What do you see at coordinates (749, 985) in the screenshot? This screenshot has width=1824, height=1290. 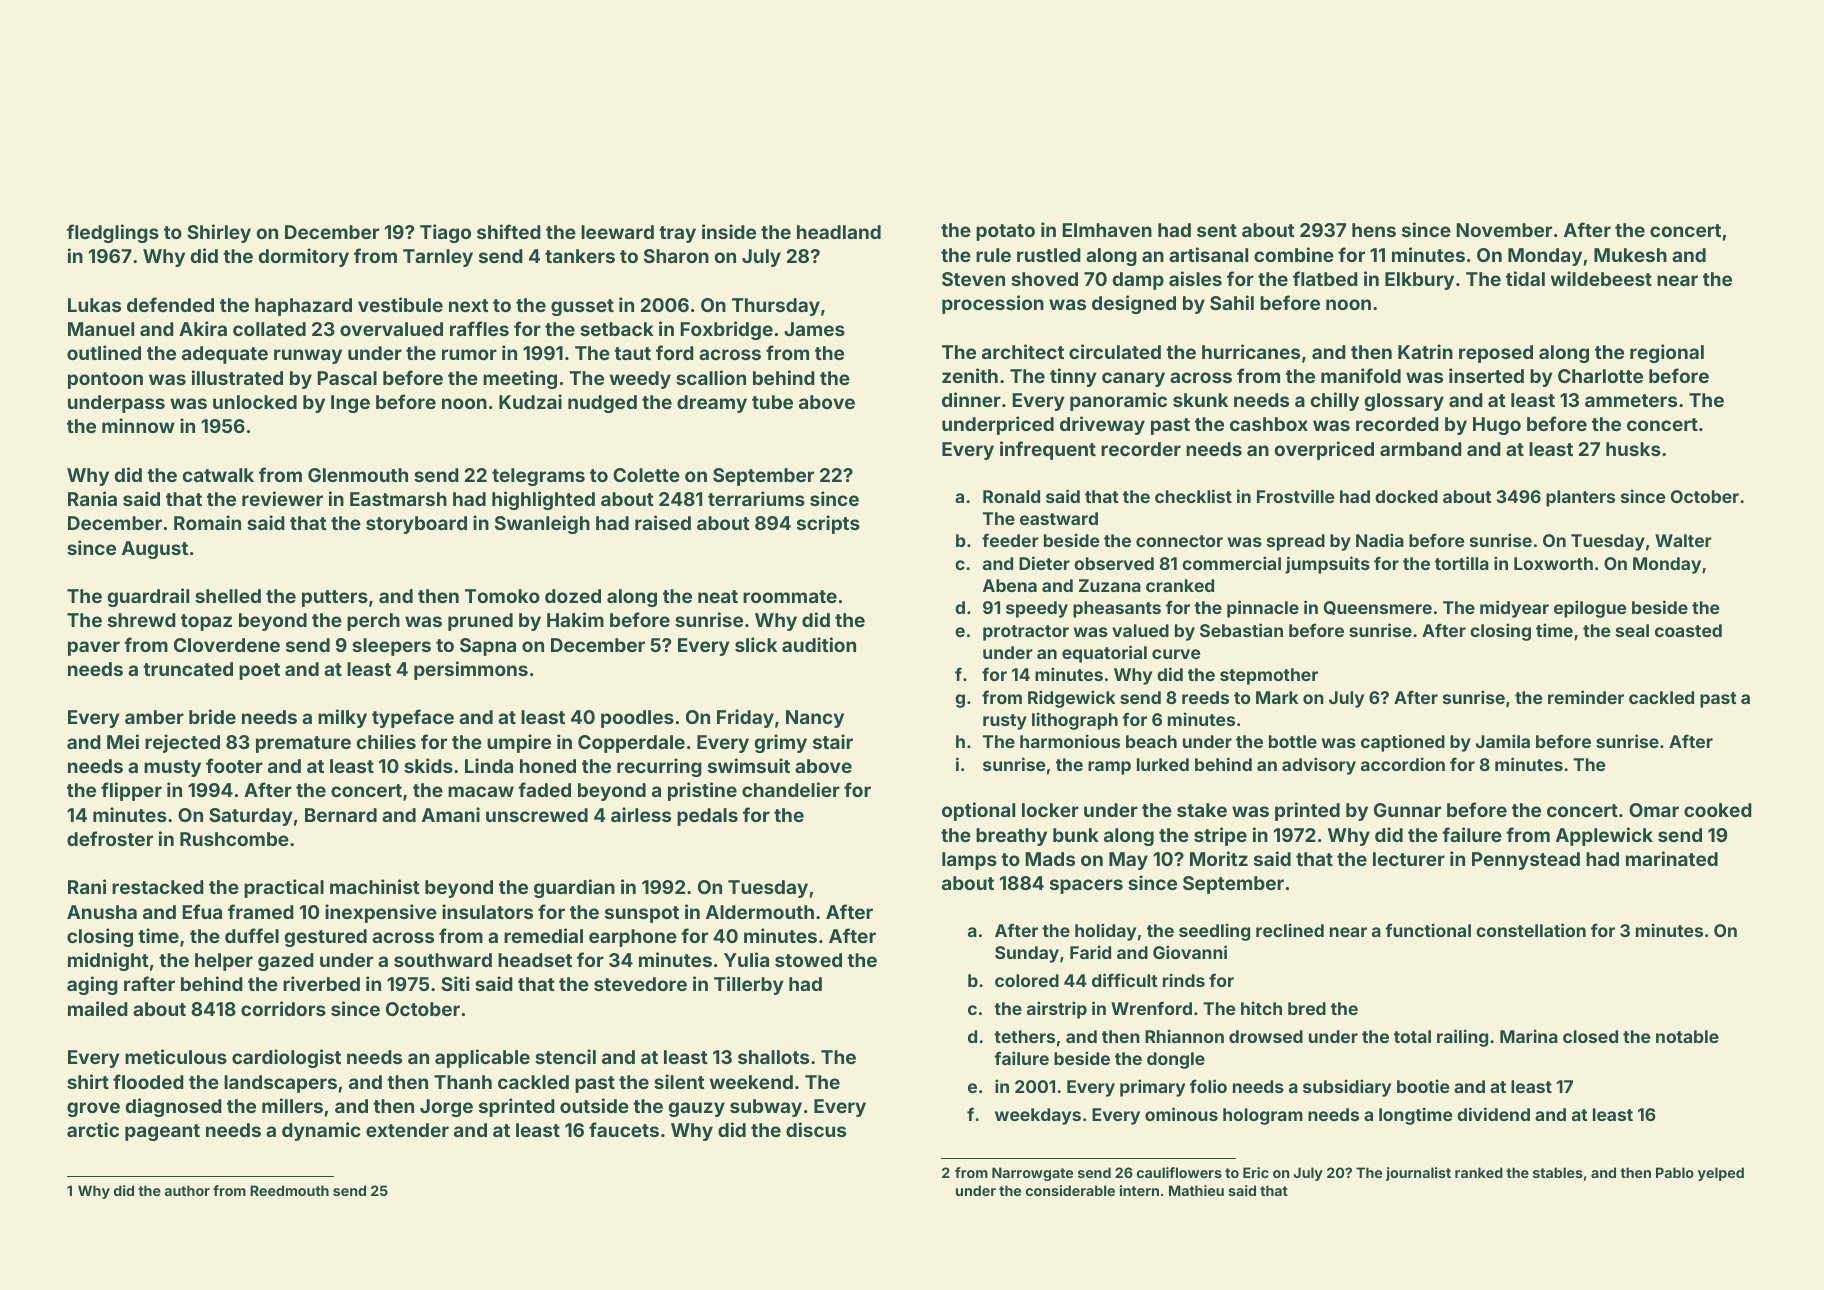 I see `Tillerby` at bounding box center [749, 985].
